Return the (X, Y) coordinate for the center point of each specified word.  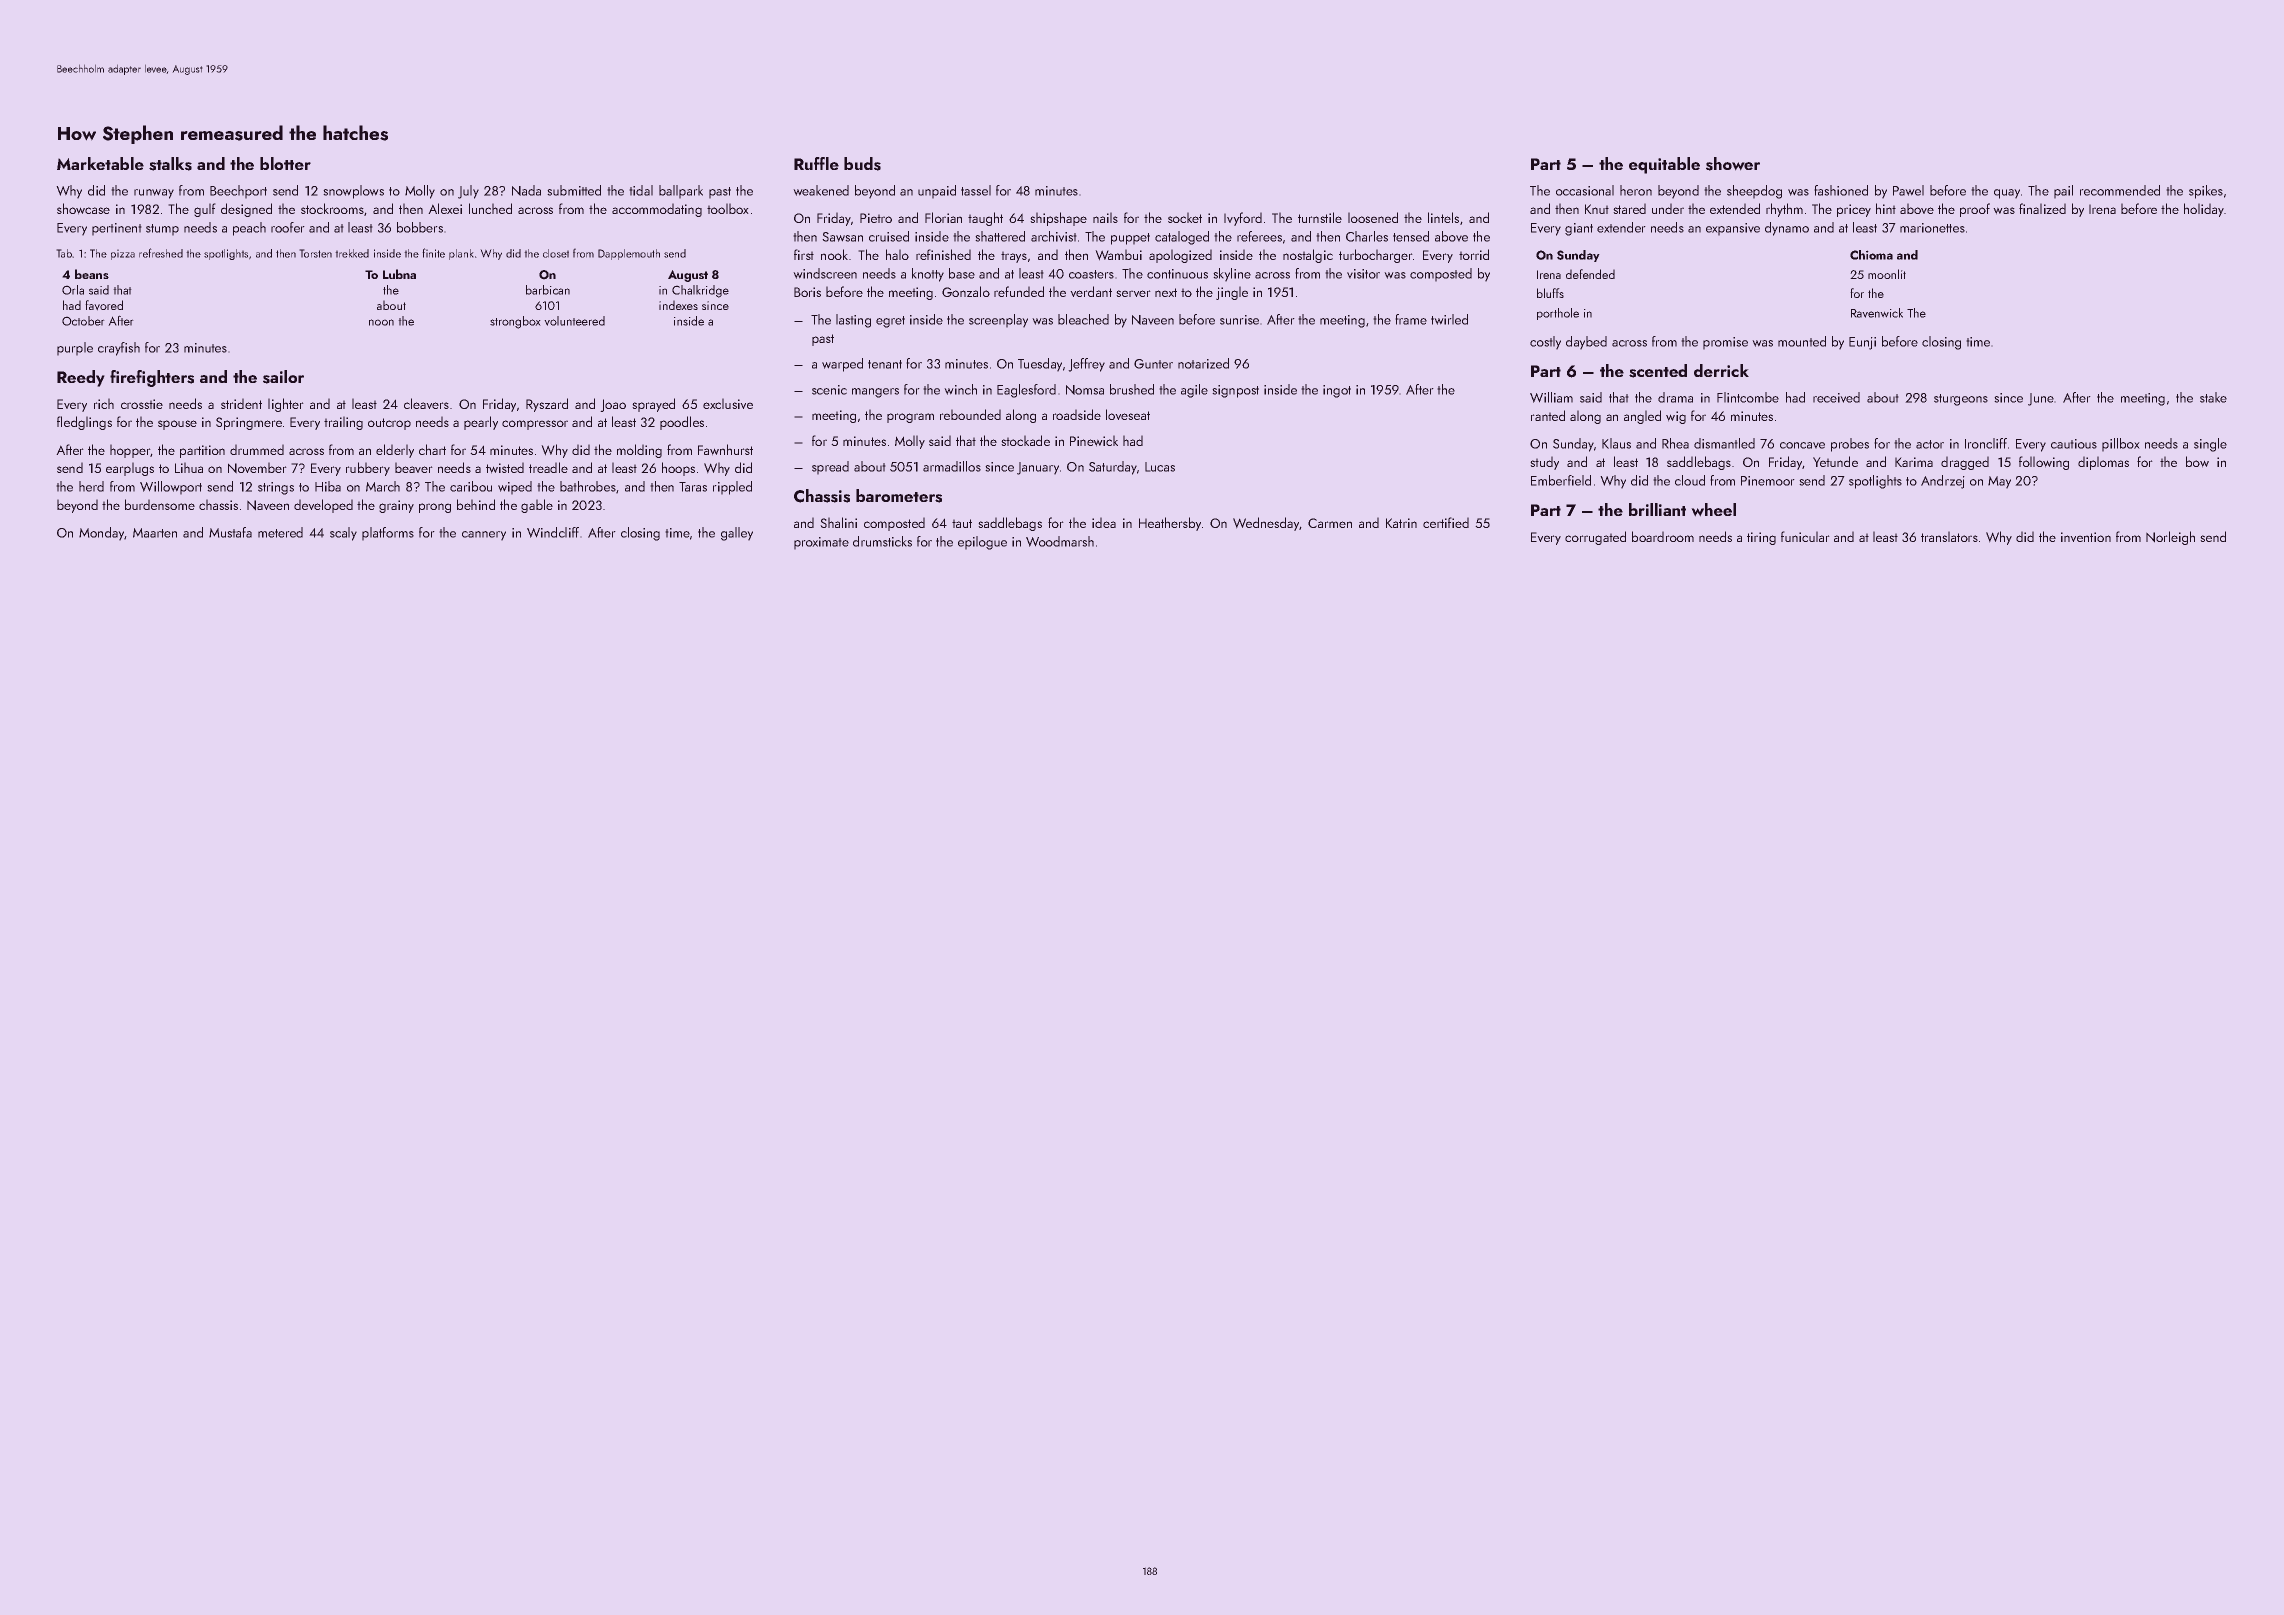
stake (2213, 397)
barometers (899, 496)
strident (241, 404)
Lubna (399, 274)
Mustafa (230, 532)
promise (1725, 343)
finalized (2042, 208)
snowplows (354, 192)
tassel (976, 190)
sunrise (1239, 320)
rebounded (970, 414)
